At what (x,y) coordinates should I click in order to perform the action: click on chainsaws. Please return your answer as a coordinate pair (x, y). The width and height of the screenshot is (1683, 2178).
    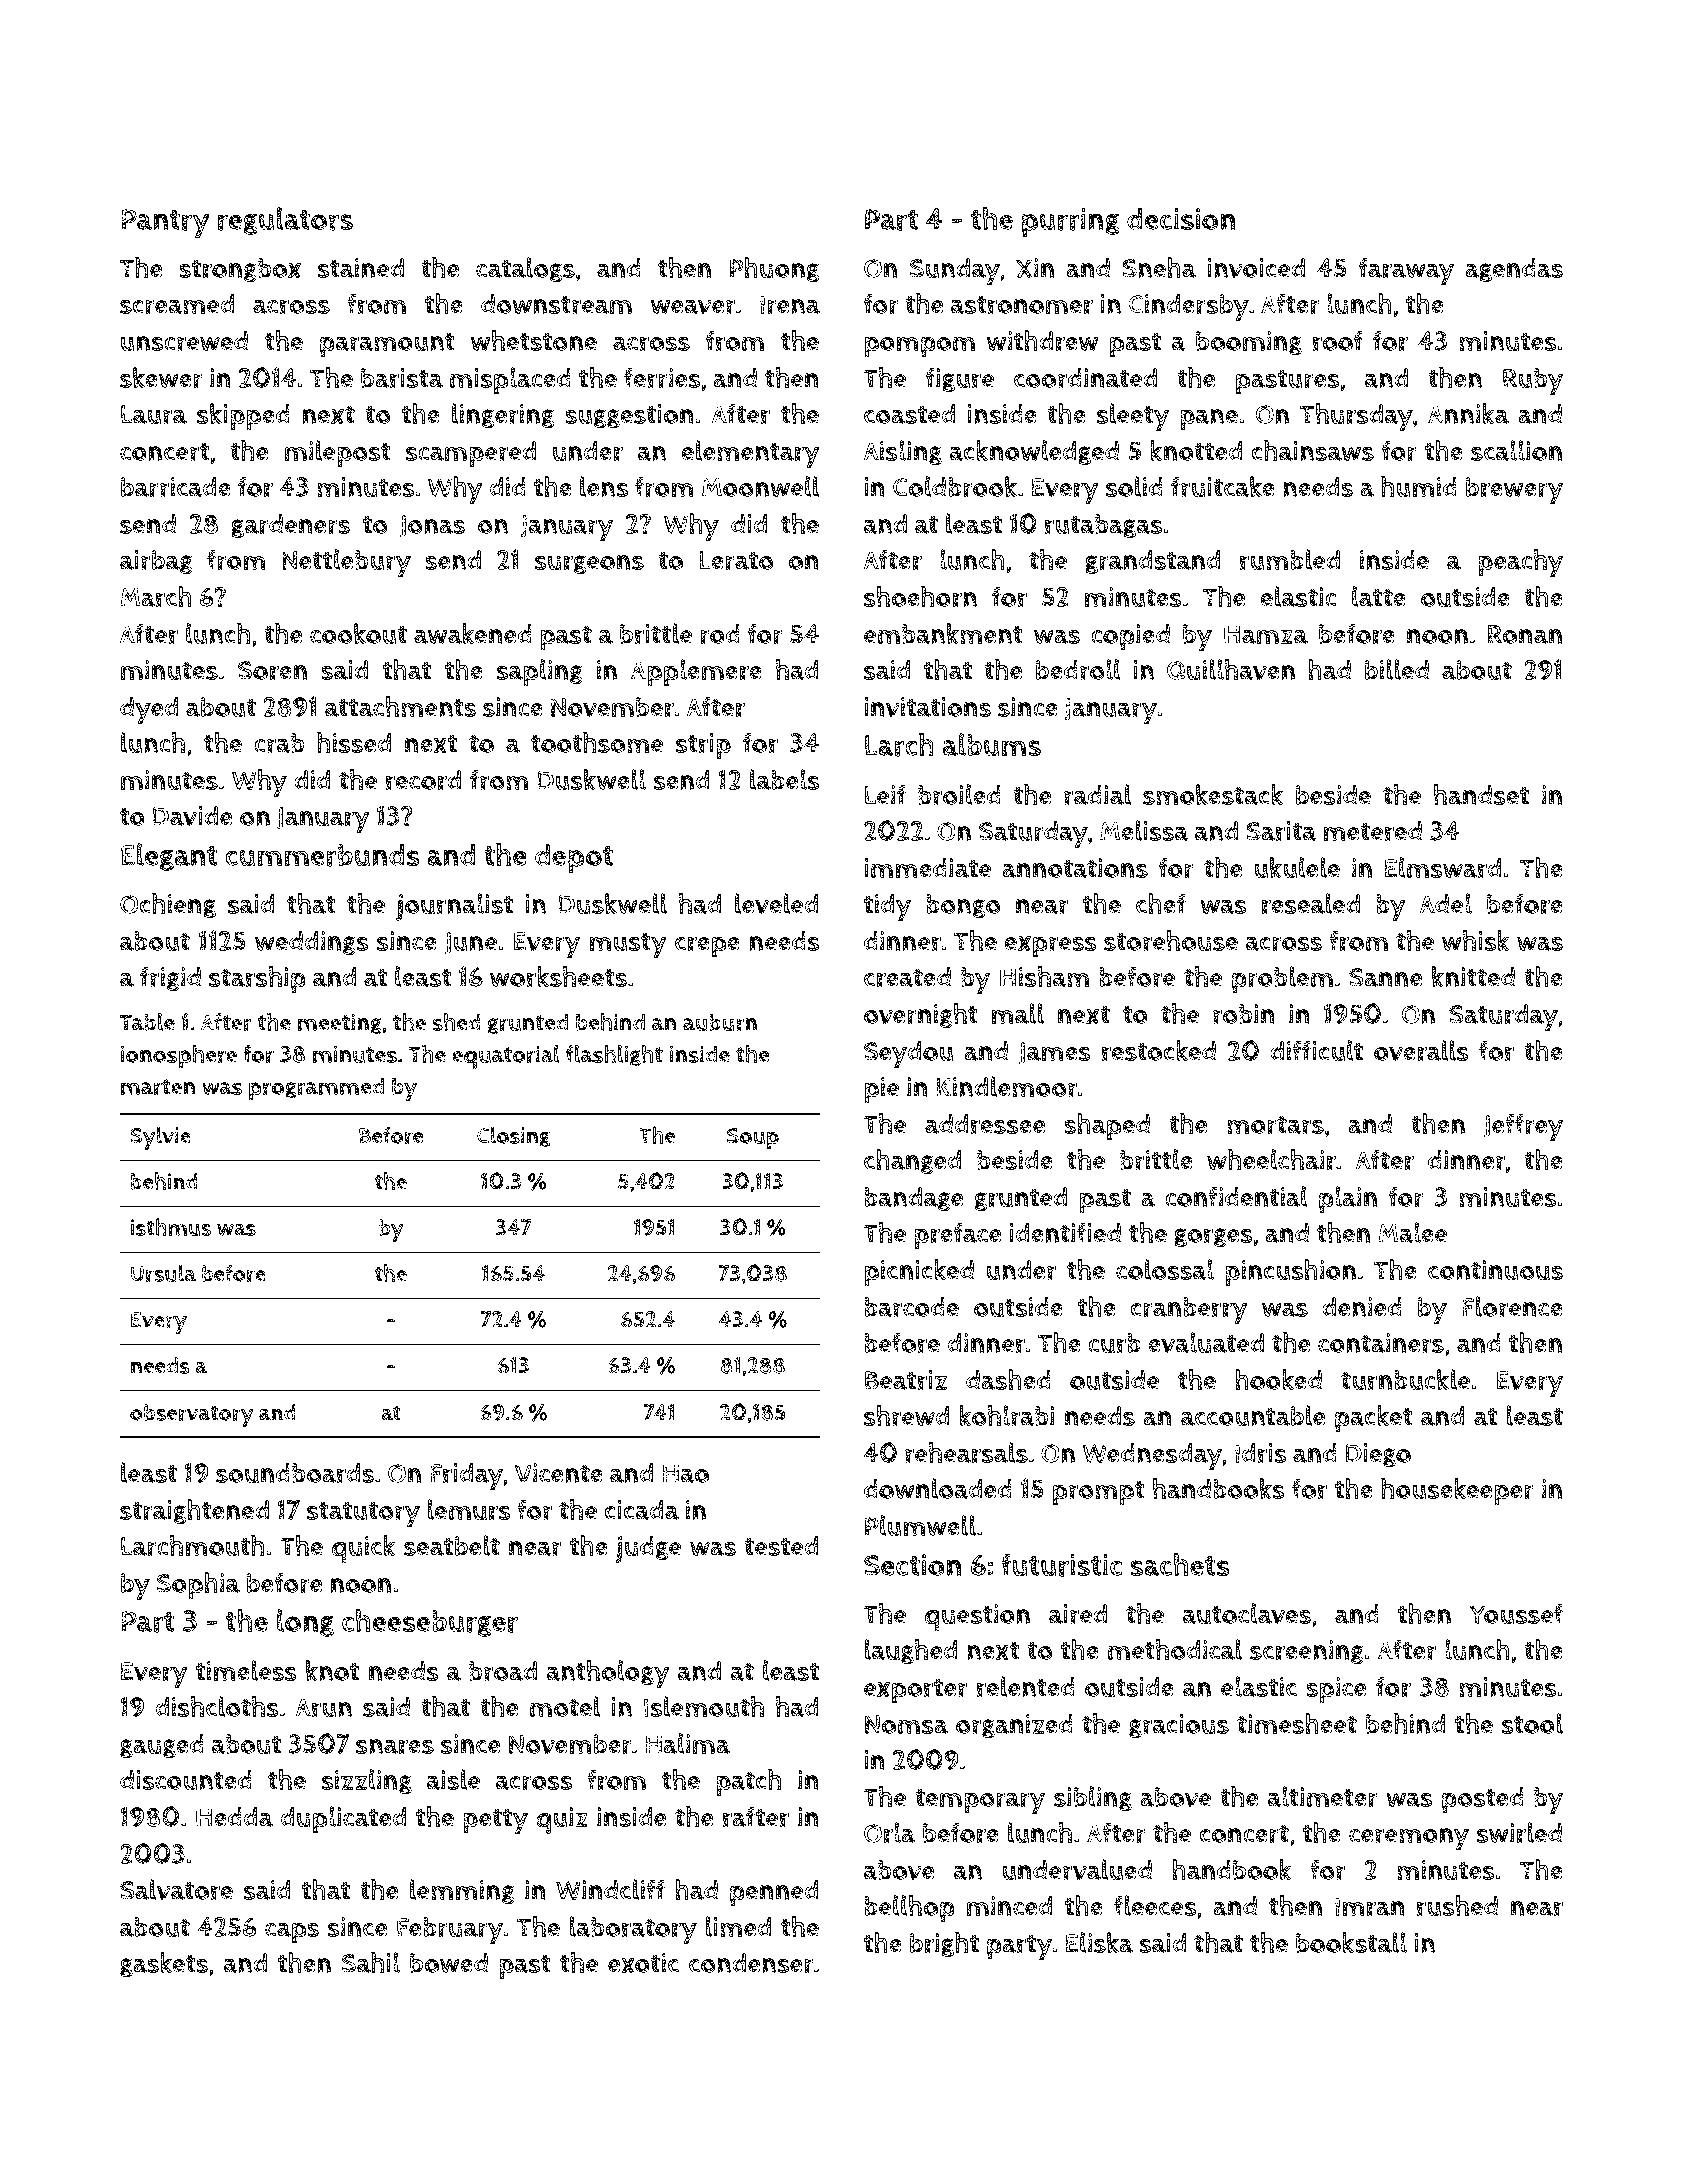
    Looking at the image, I should click on (1313, 450).
